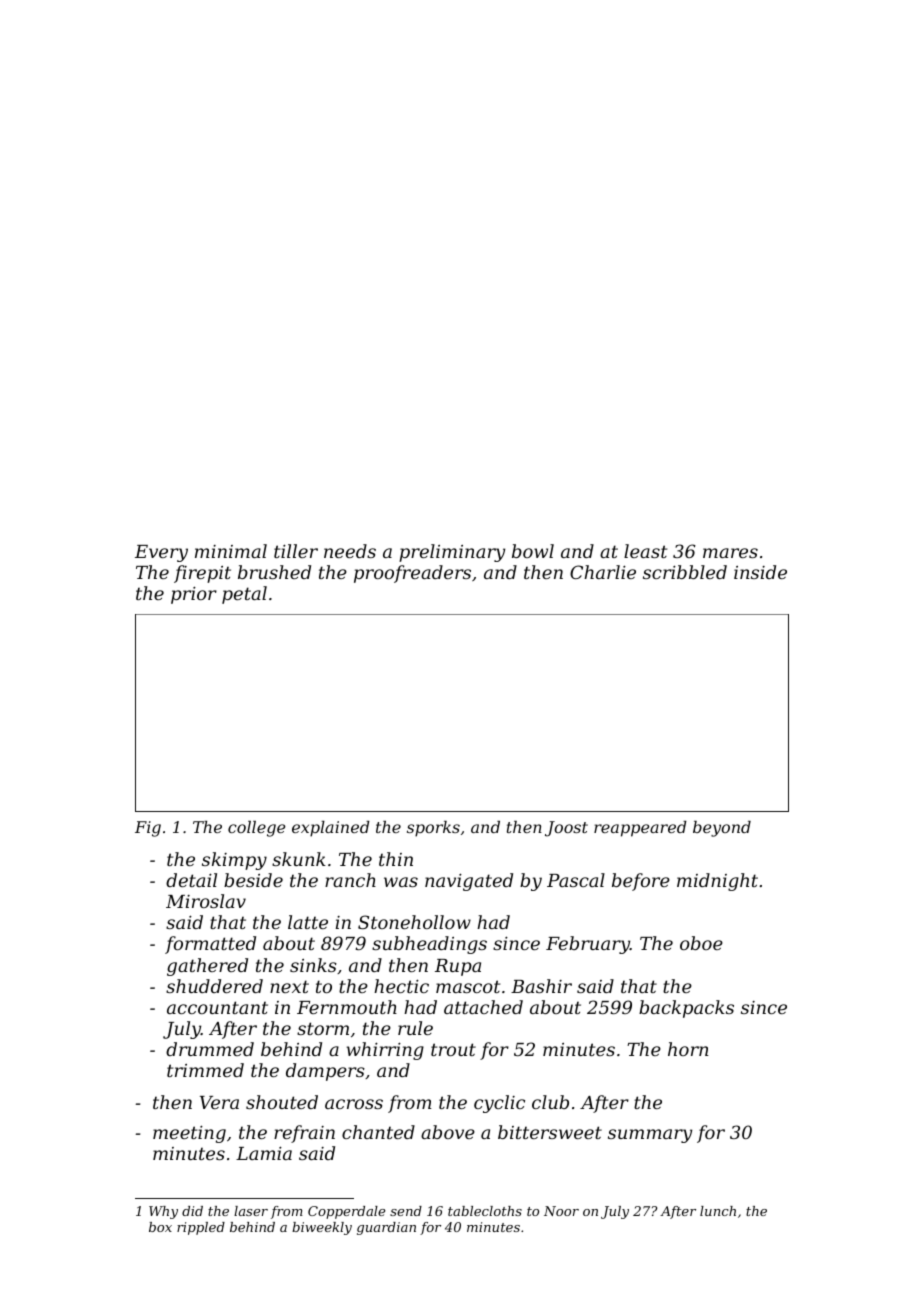 The image size is (924, 1314). What do you see at coordinates (453, 1049) in the page?
I see `trout` at bounding box center [453, 1049].
